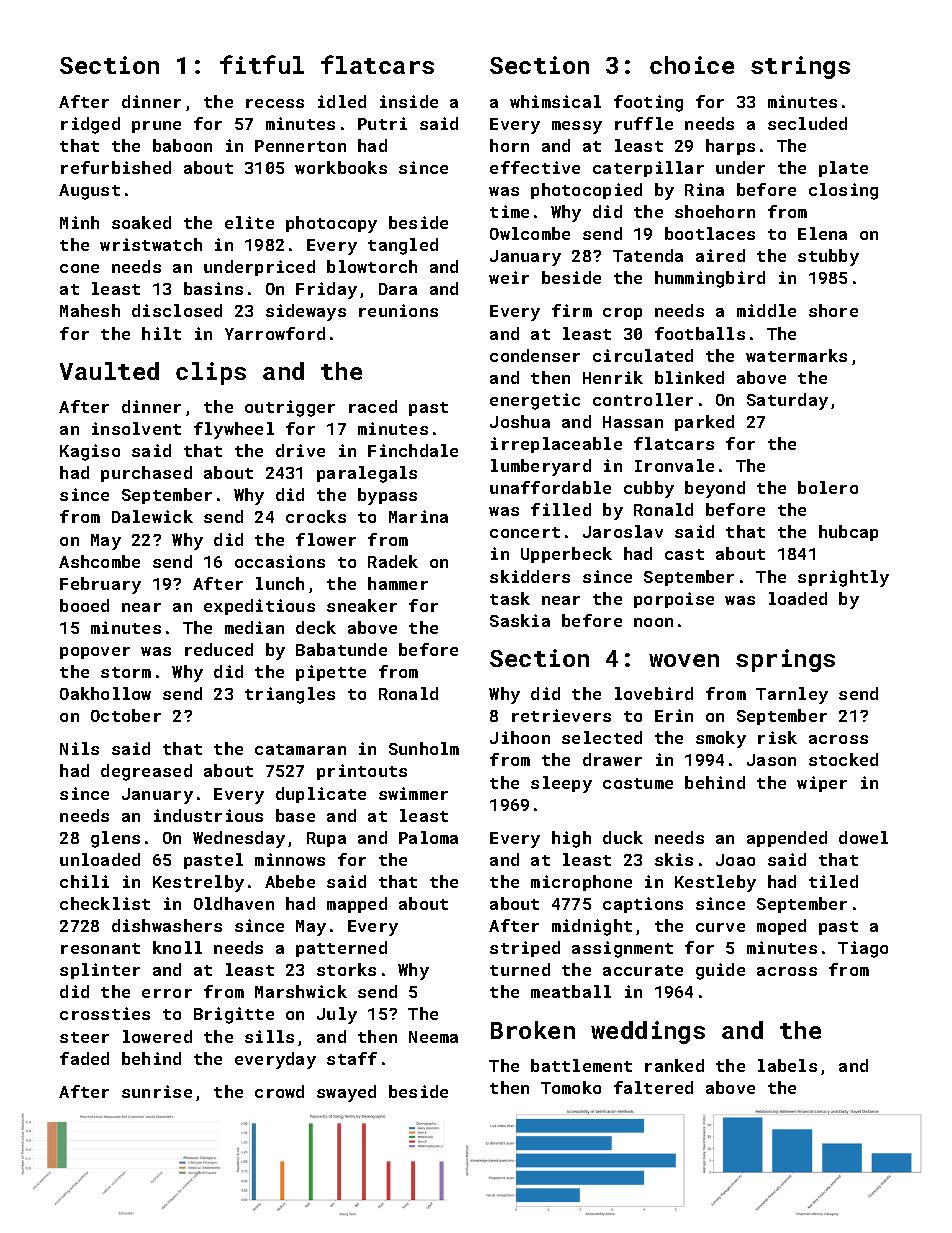 The width and height of the image is (952, 1233). What do you see at coordinates (643, 399) in the image?
I see `controller` at bounding box center [643, 399].
